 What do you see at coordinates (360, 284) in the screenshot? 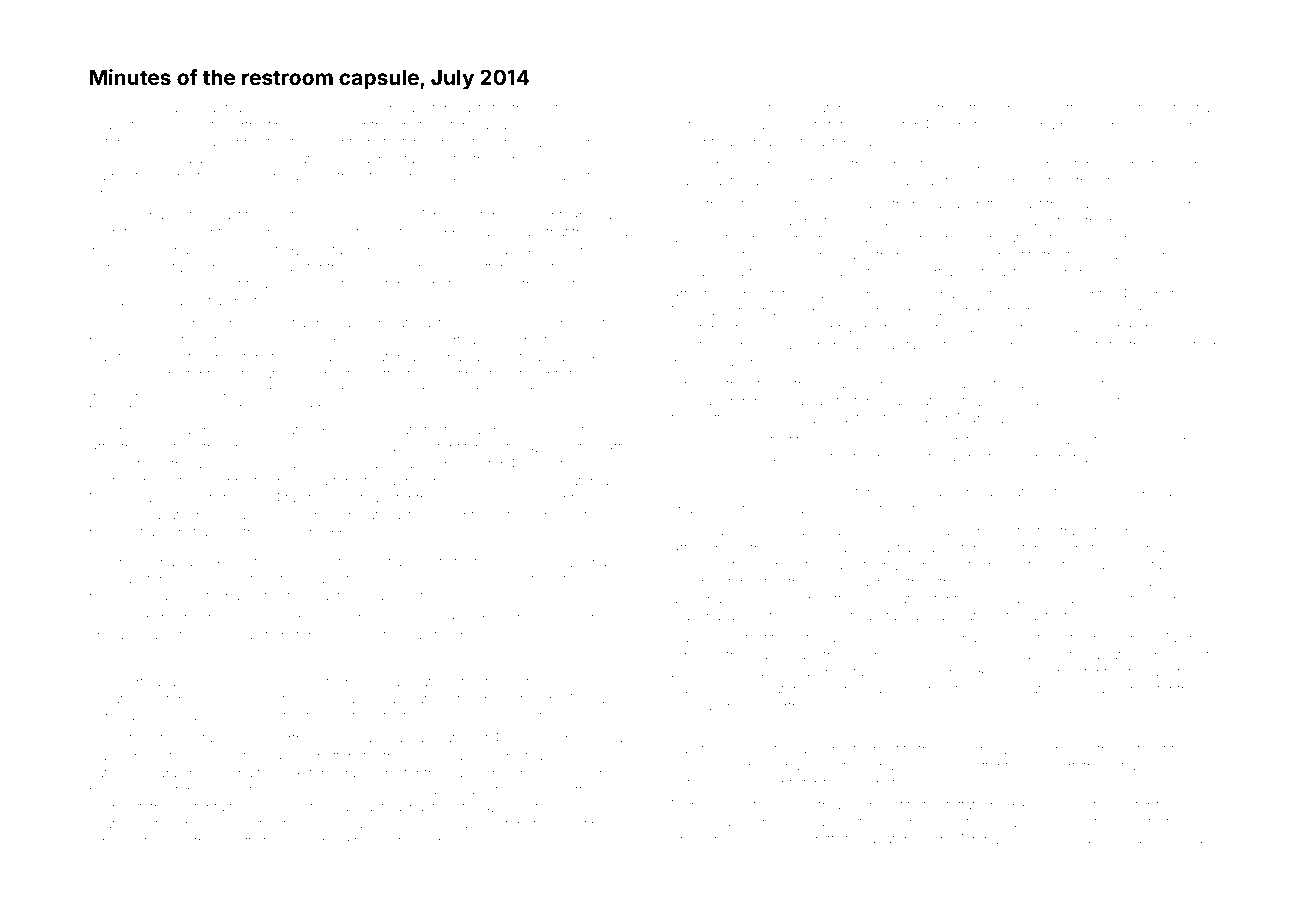
I see `theme` at bounding box center [360, 284].
